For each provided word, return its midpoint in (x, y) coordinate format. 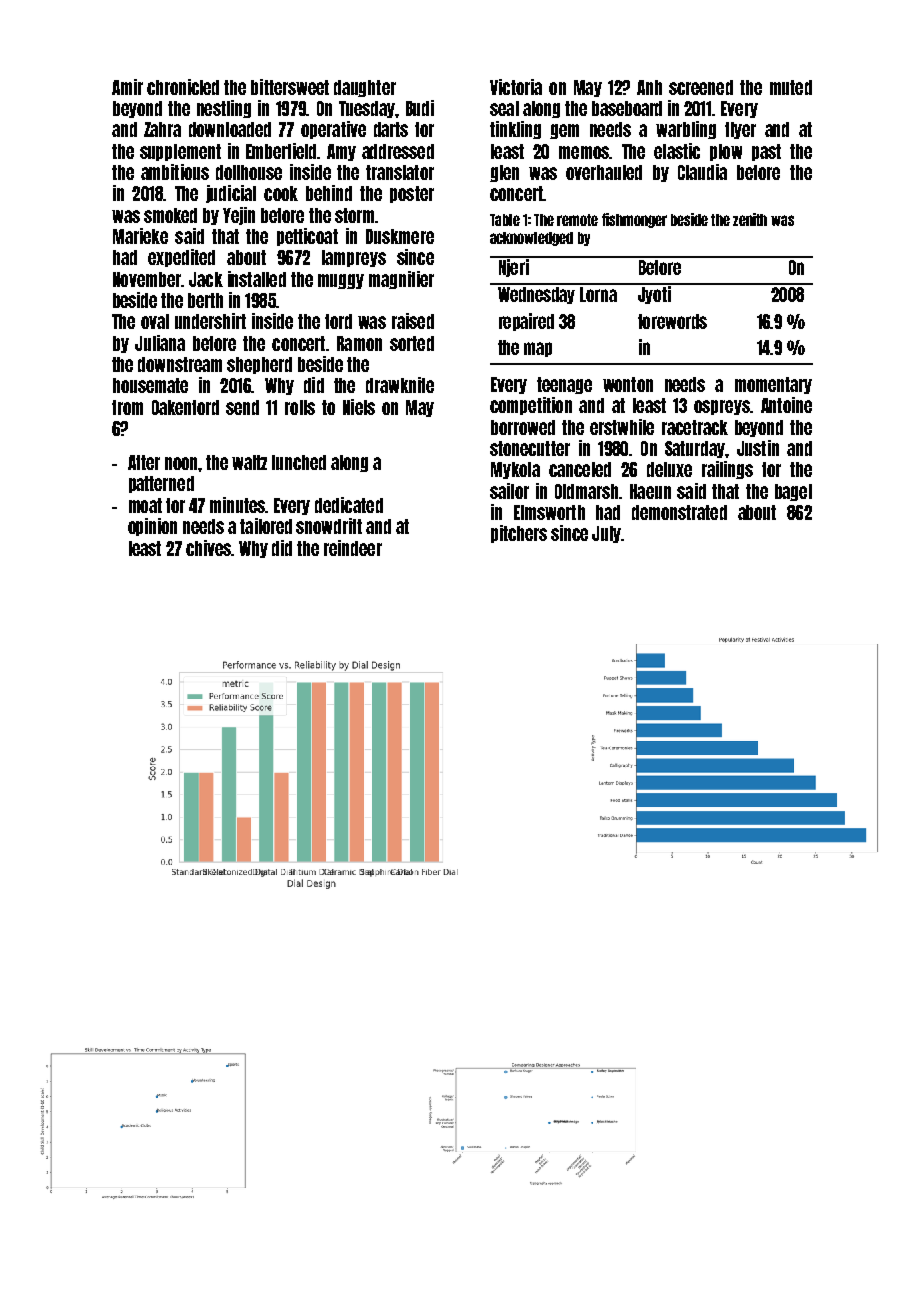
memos (584, 152)
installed (257, 279)
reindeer (353, 548)
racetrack (695, 427)
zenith (750, 219)
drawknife (400, 385)
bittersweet (290, 87)
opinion (152, 527)
